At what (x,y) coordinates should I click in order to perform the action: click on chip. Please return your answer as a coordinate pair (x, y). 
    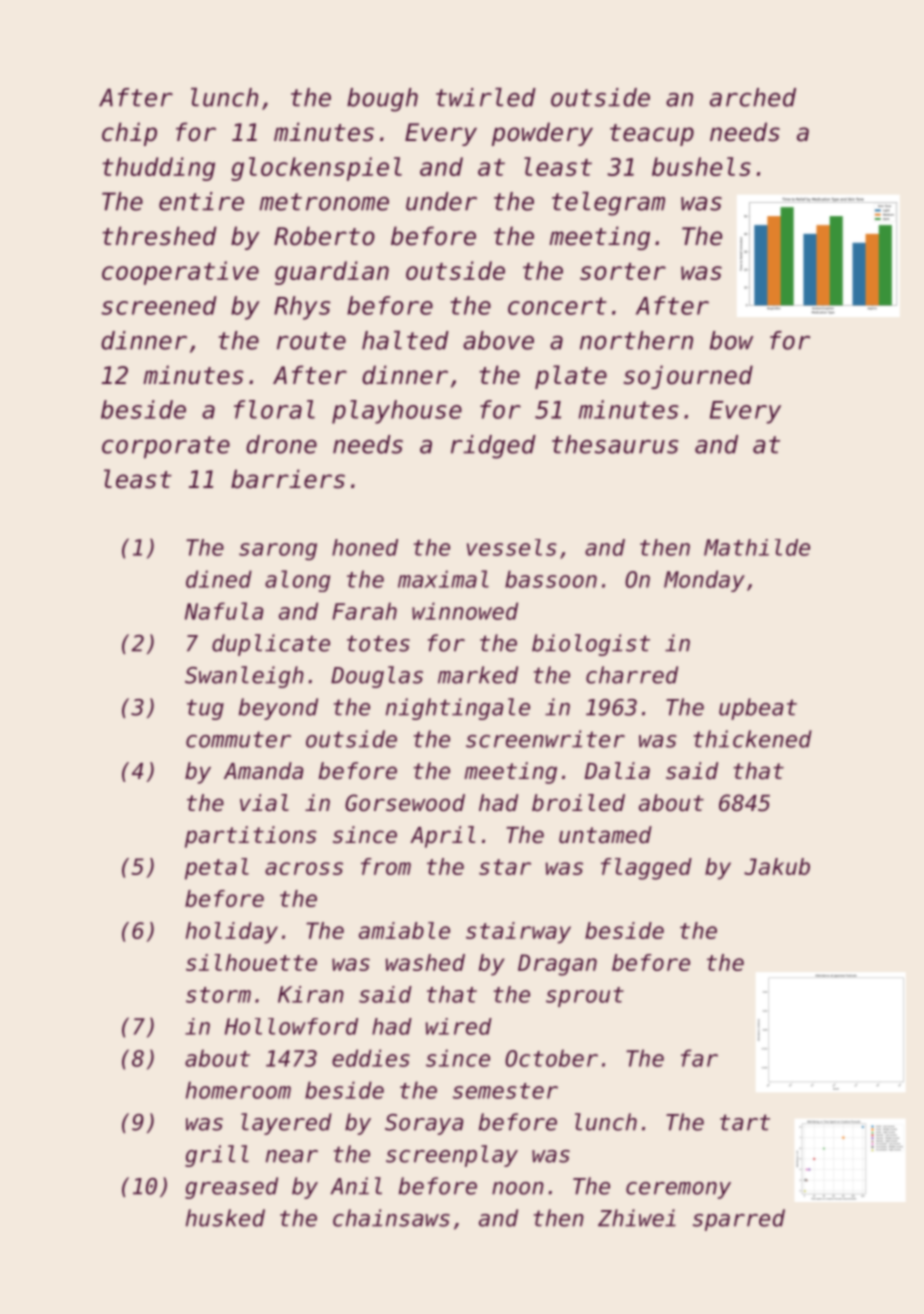
    Looking at the image, I should click on (129, 134).
